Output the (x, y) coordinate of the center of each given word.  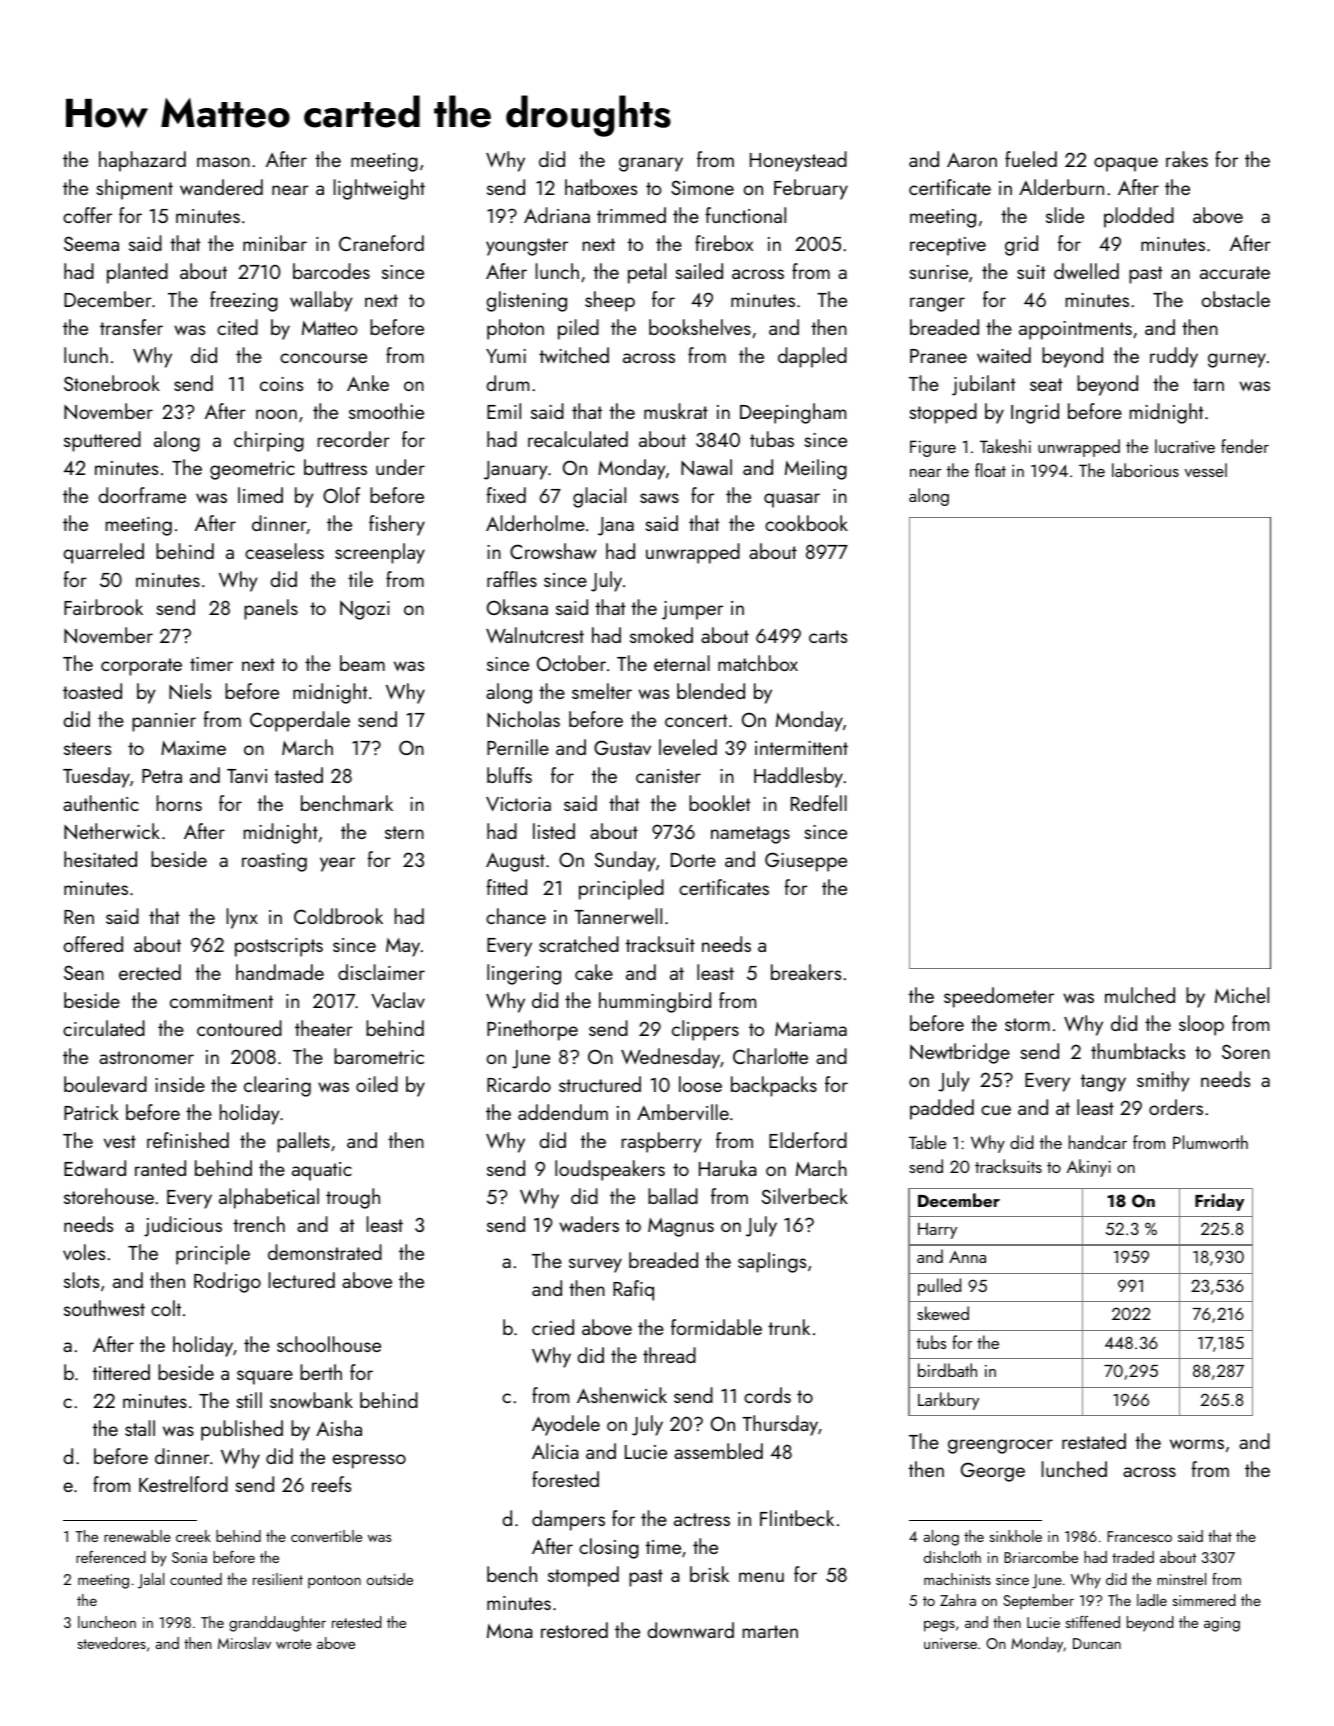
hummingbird (655, 1002)
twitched (574, 355)
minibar (275, 243)
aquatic (322, 1171)
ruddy (1174, 357)
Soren (1246, 1051)
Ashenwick (622, 1395)
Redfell (819, 803)
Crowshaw (553, 551)
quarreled (103, 553)
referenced (111, 1557)
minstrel (1181, 1579)
